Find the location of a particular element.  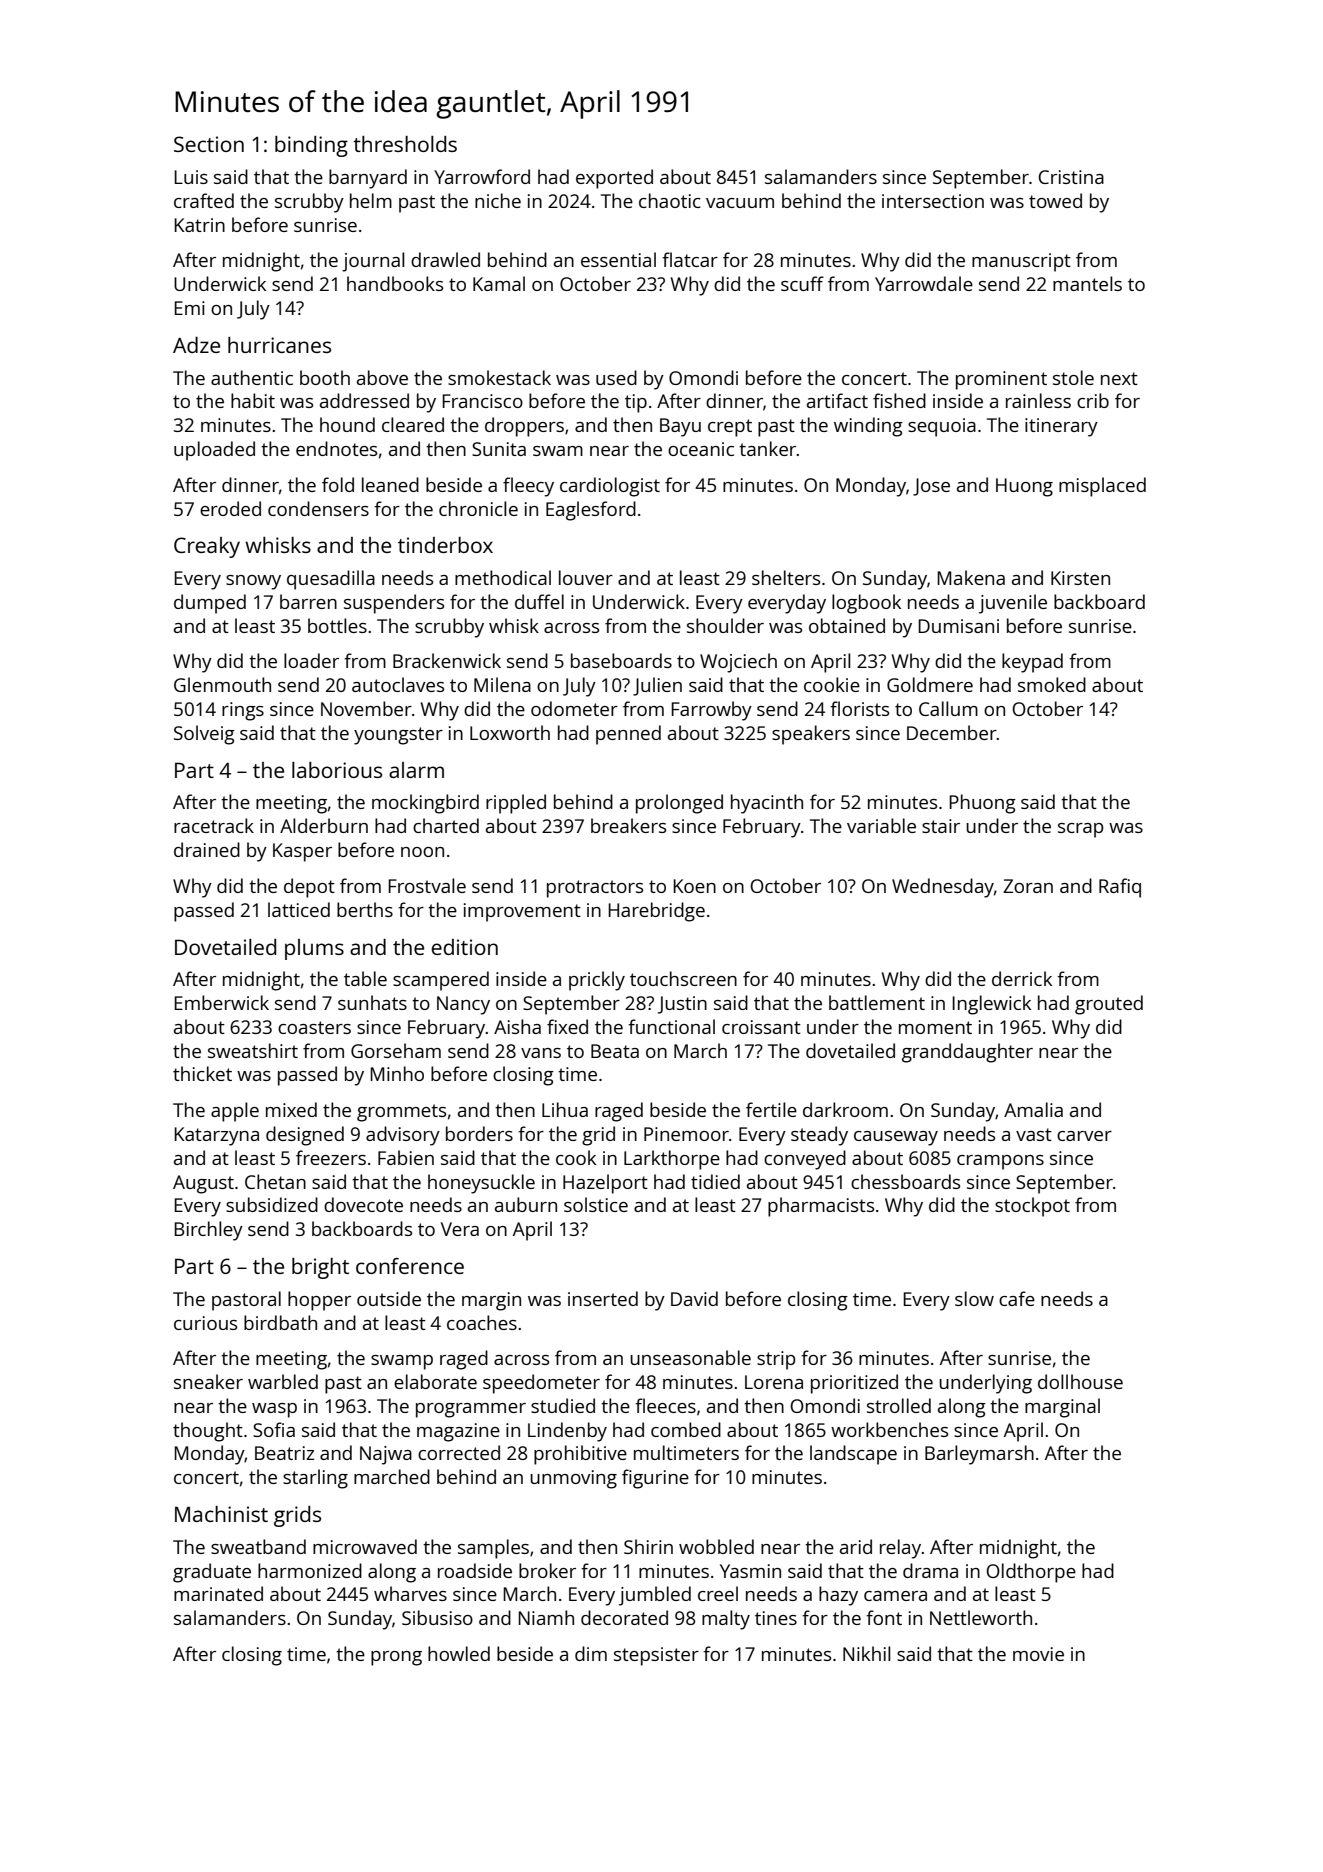

Zoran is located at coordinates (1028, 886).
